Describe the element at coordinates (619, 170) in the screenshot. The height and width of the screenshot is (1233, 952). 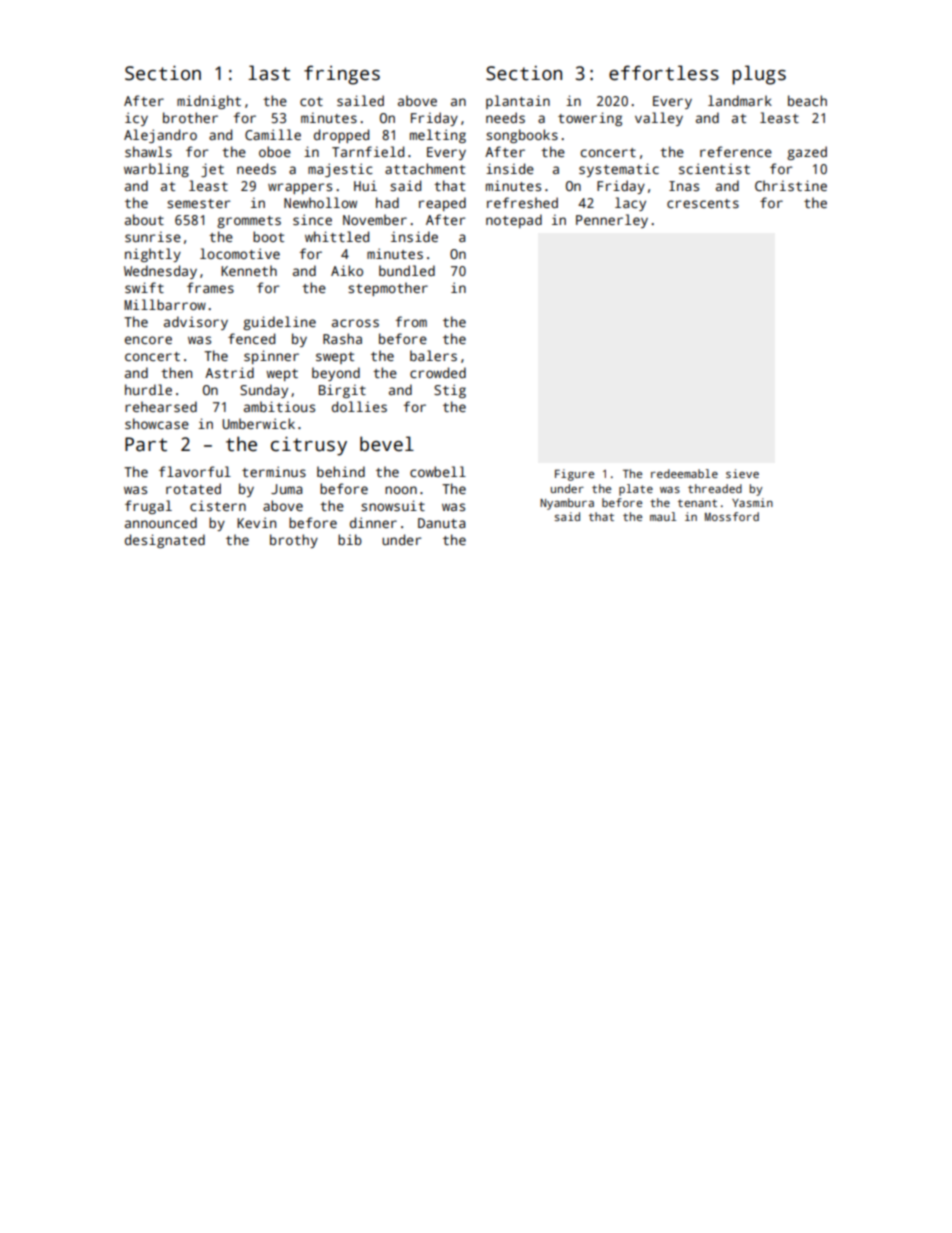
I see `systematic` at that location.
